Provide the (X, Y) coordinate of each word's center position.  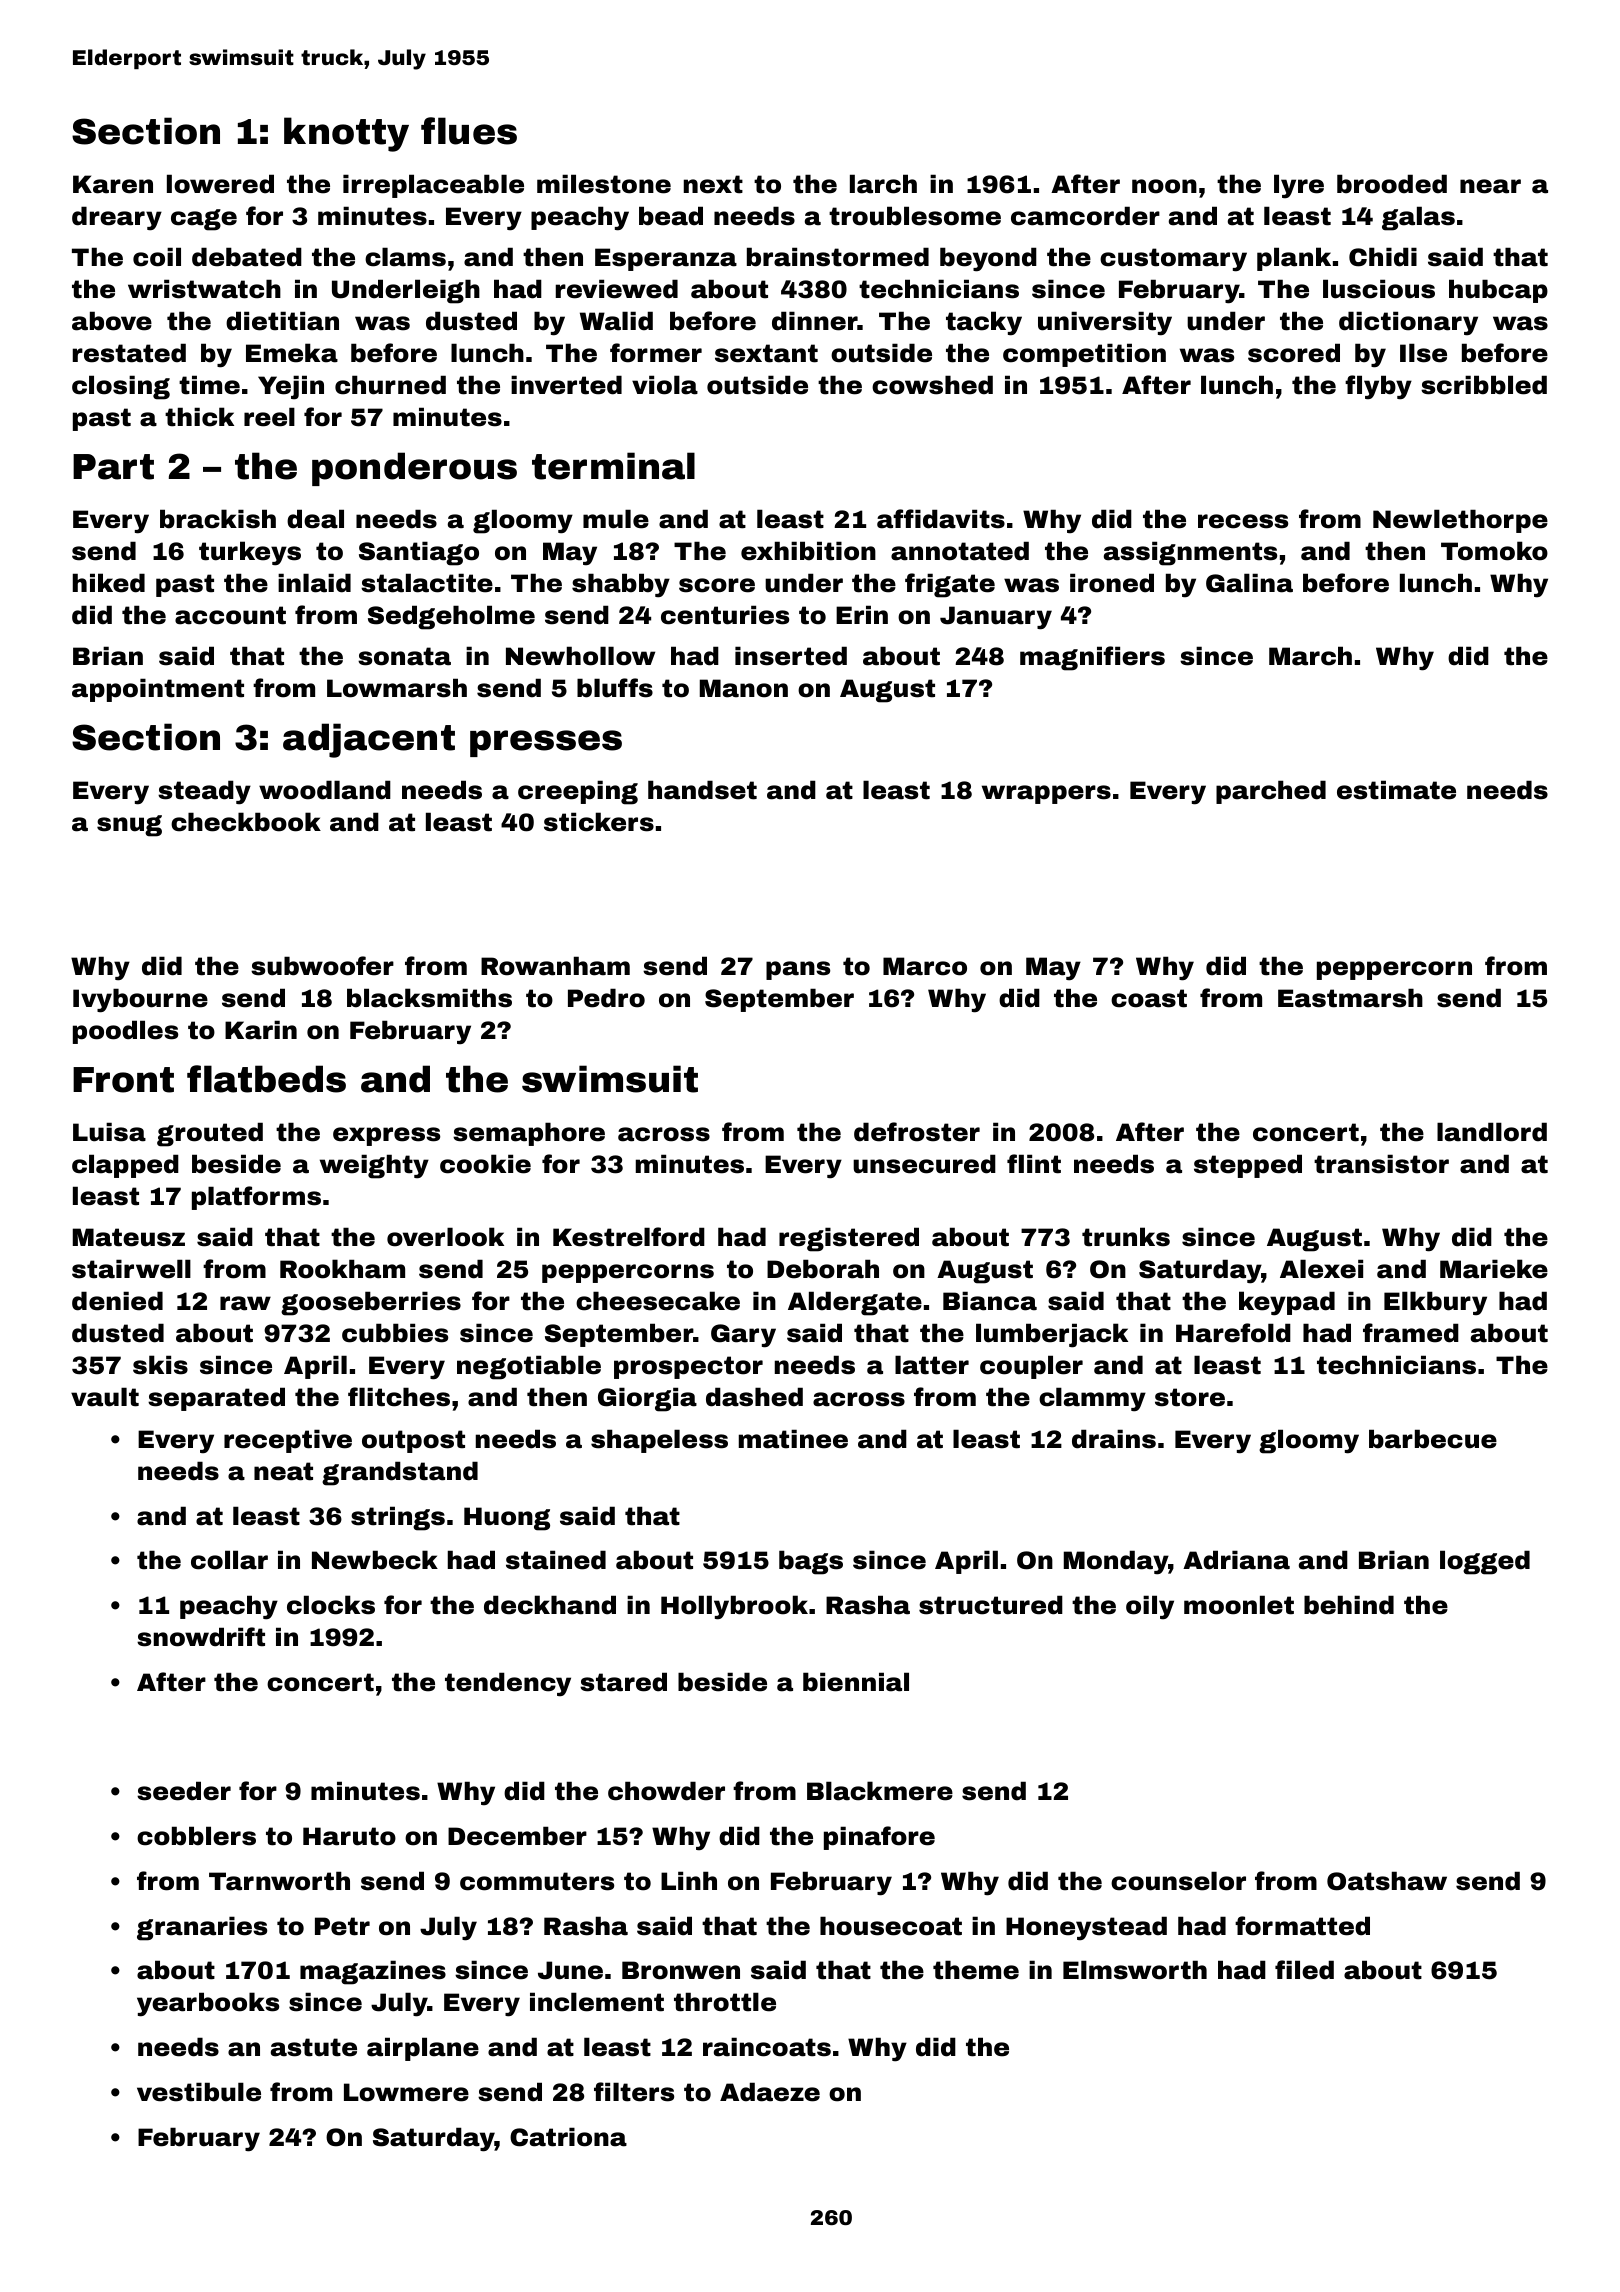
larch (883, 184)
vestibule (199, 2092)
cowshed (932, 385)
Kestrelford (629, 1237)
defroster (917, 1132)
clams (405, 257)
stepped (1248, 1166)
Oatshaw (1387, 1881)
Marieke (1494, 1269)
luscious (1379, 289)
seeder (184, 1791)
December (517, 1836)
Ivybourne (140, 1000)
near (1490, 186)
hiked (109, 583)
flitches (399, 1397)
